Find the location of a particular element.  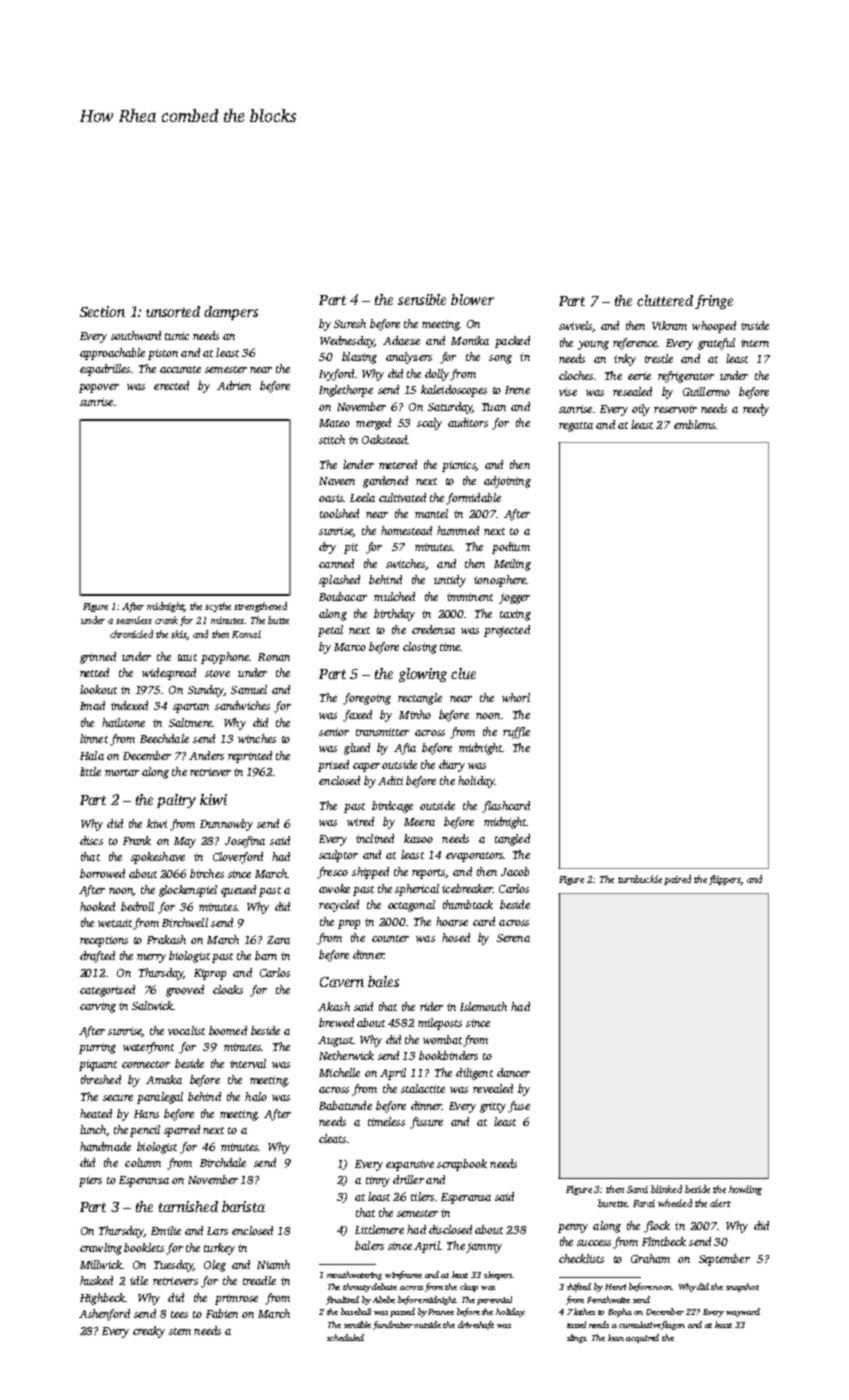

splashed is located at coordinates (339, 581).
